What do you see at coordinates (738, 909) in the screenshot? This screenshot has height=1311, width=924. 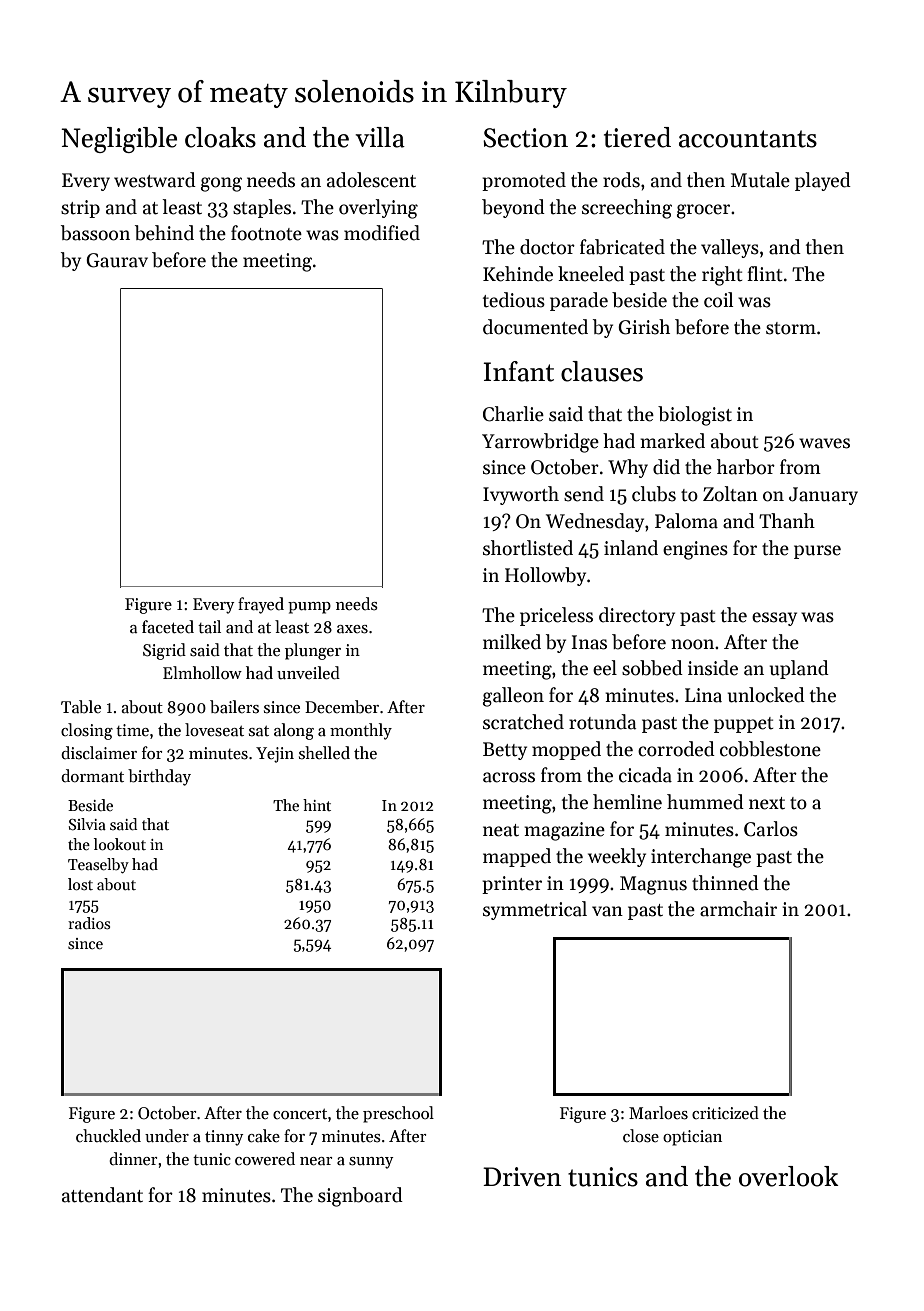 I see `armchair` at bounding box center [738, 909].
